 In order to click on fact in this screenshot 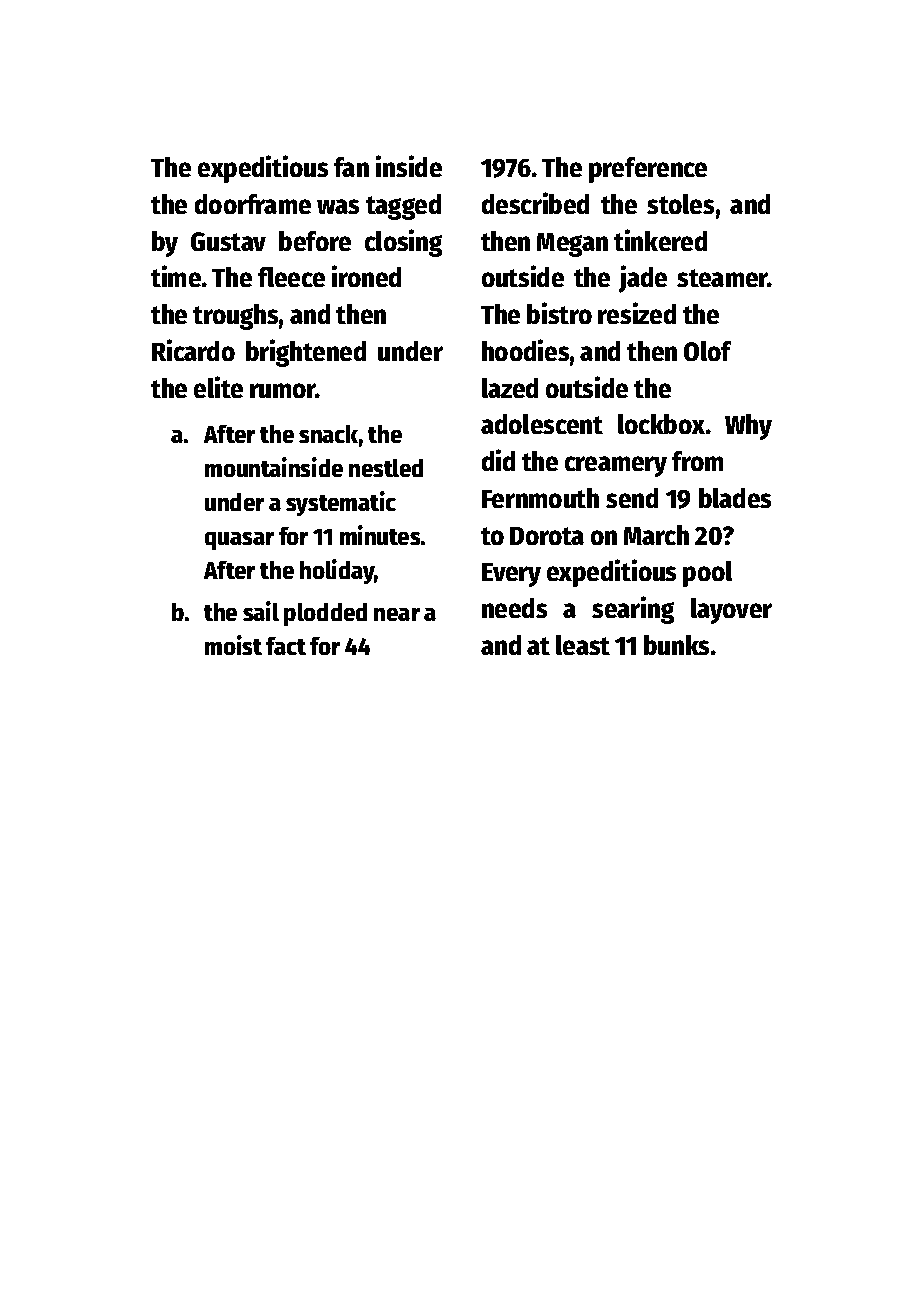, I will do `click(286, 646)`.
